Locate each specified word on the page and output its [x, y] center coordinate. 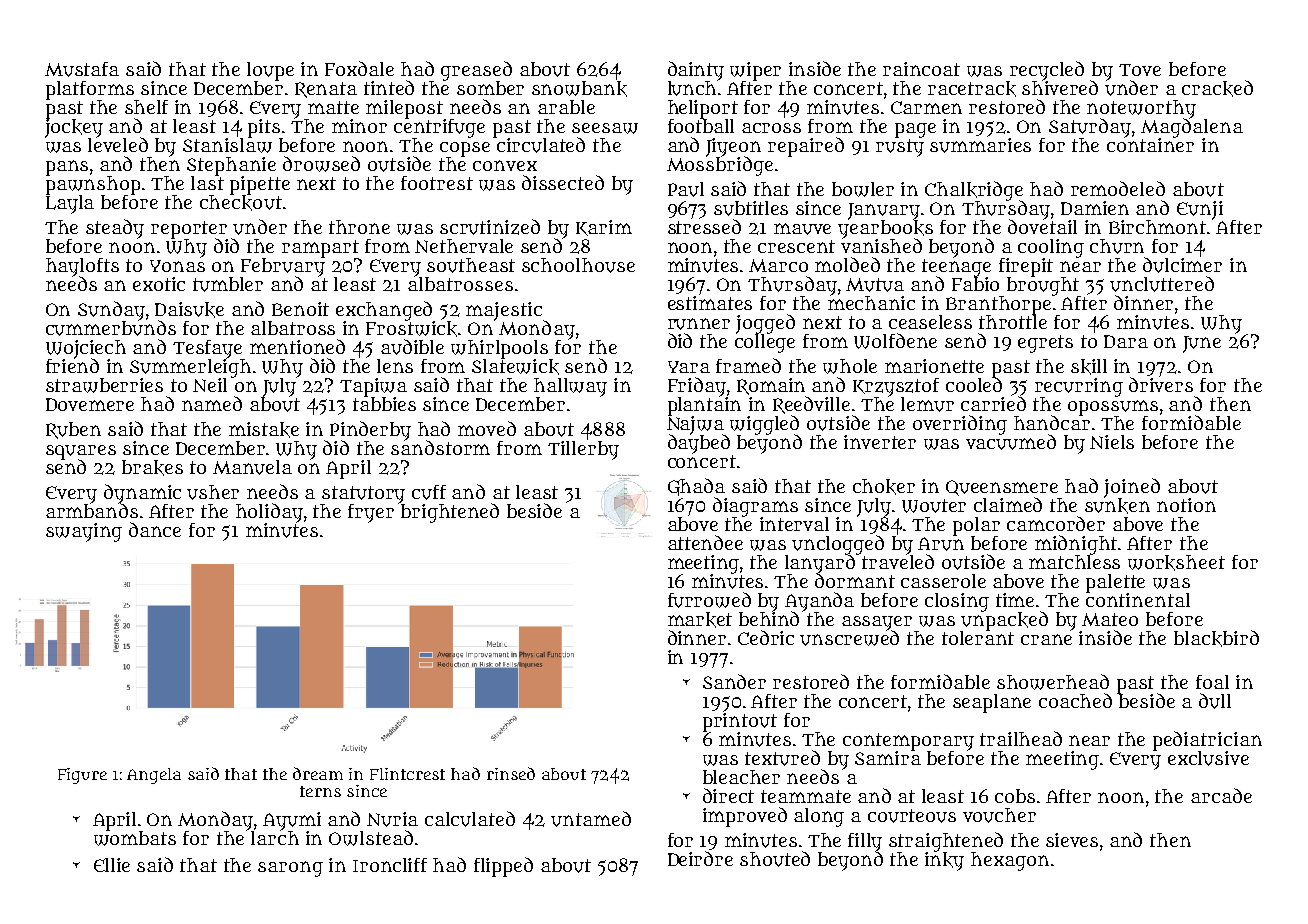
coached [1075, 700]
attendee [705, 542]
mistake [264, 430]
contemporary [908, 741]
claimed [1008, 504]
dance [155, 529]
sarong [290, 869]
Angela [154, 776]
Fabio [975, 284]
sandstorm [440, 447]
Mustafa [82, 69]
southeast [471, 265]
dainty [696, 71]
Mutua [875, 285]
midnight [1076, 545]
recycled [1047, 71]
